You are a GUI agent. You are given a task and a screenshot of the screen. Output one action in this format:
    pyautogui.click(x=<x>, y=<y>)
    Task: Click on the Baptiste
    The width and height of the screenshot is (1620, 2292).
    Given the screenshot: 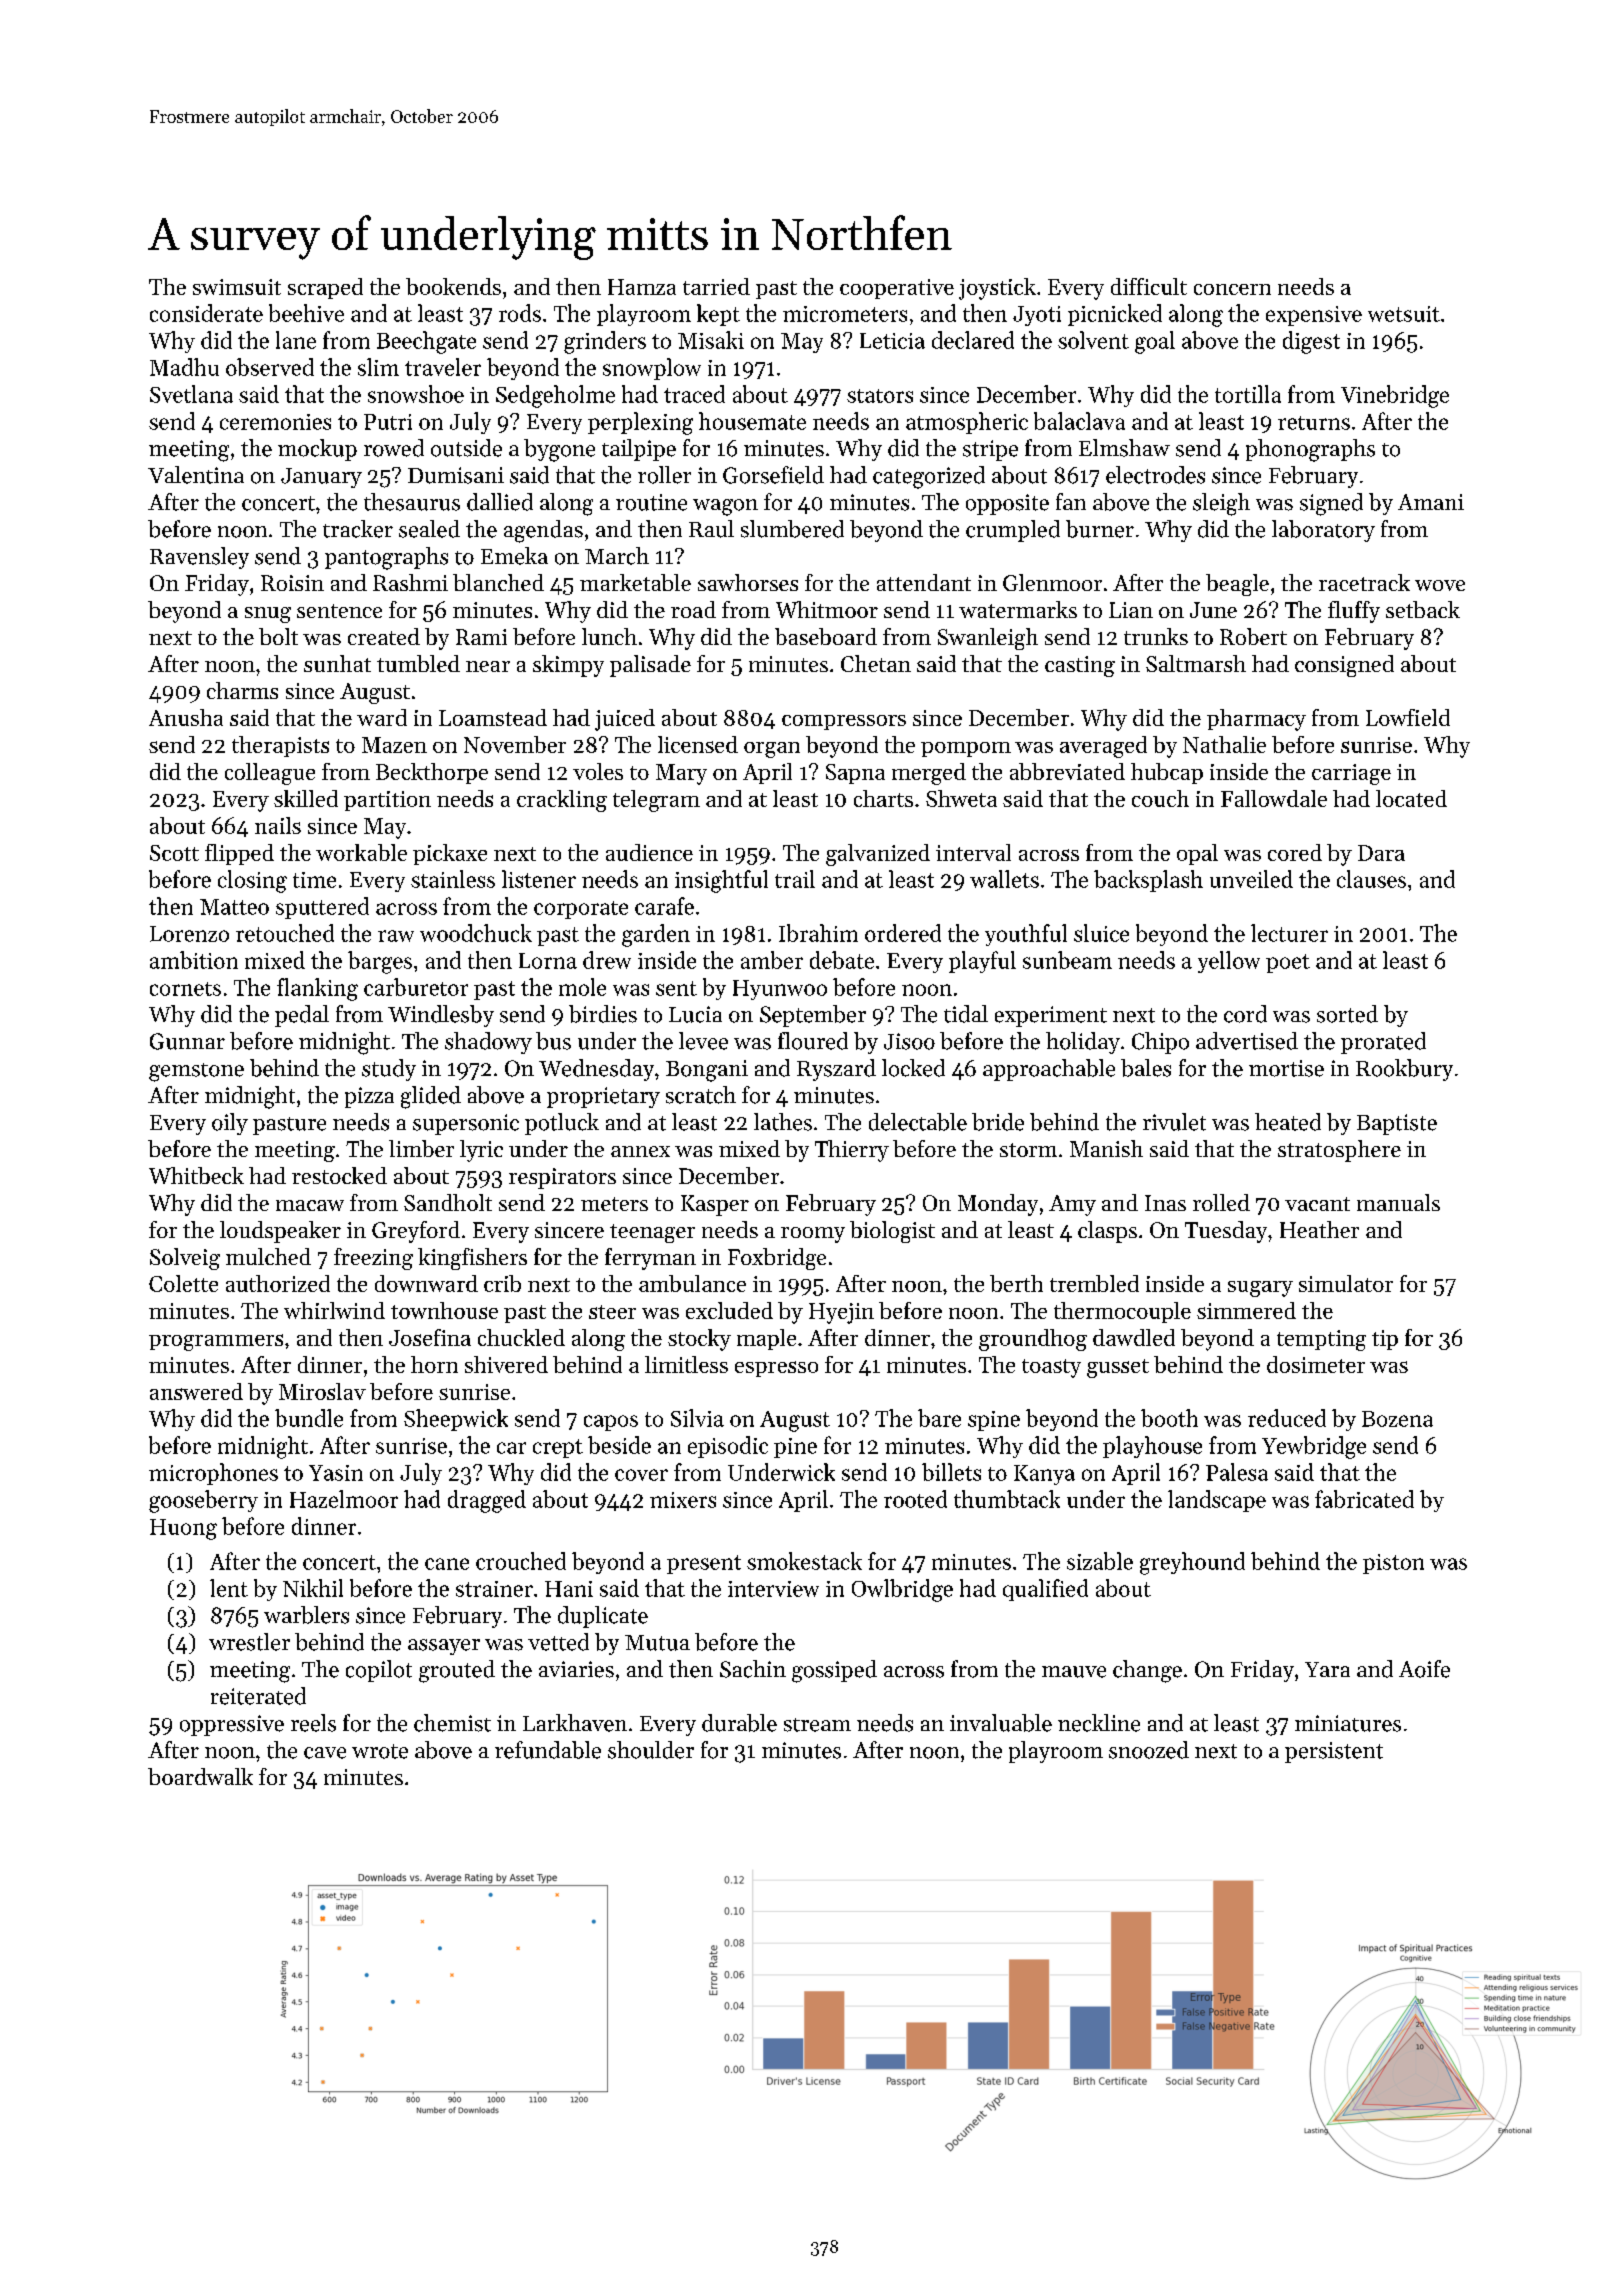 What is the action you would take?
    pyautogui.click(x=1397, y=1124)
